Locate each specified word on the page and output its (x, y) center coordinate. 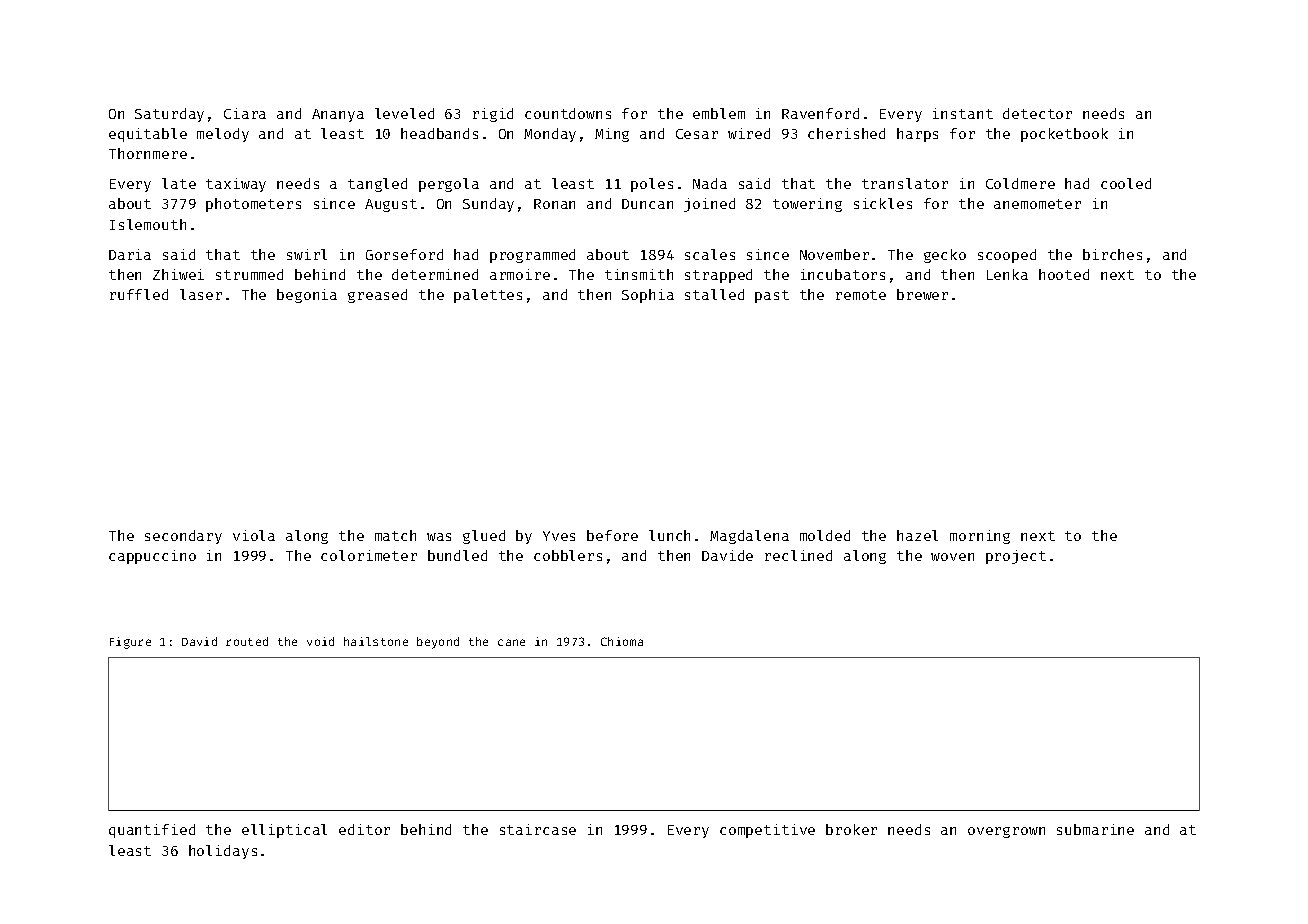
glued (484, 537)
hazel (917, 535)
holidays (223, 852)
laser (201, 294)
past (772, 296)
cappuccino (152, 557)
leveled (404, 113)
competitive (767, 831)
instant (963, 113)
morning (980, 537)
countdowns (568, 113)
